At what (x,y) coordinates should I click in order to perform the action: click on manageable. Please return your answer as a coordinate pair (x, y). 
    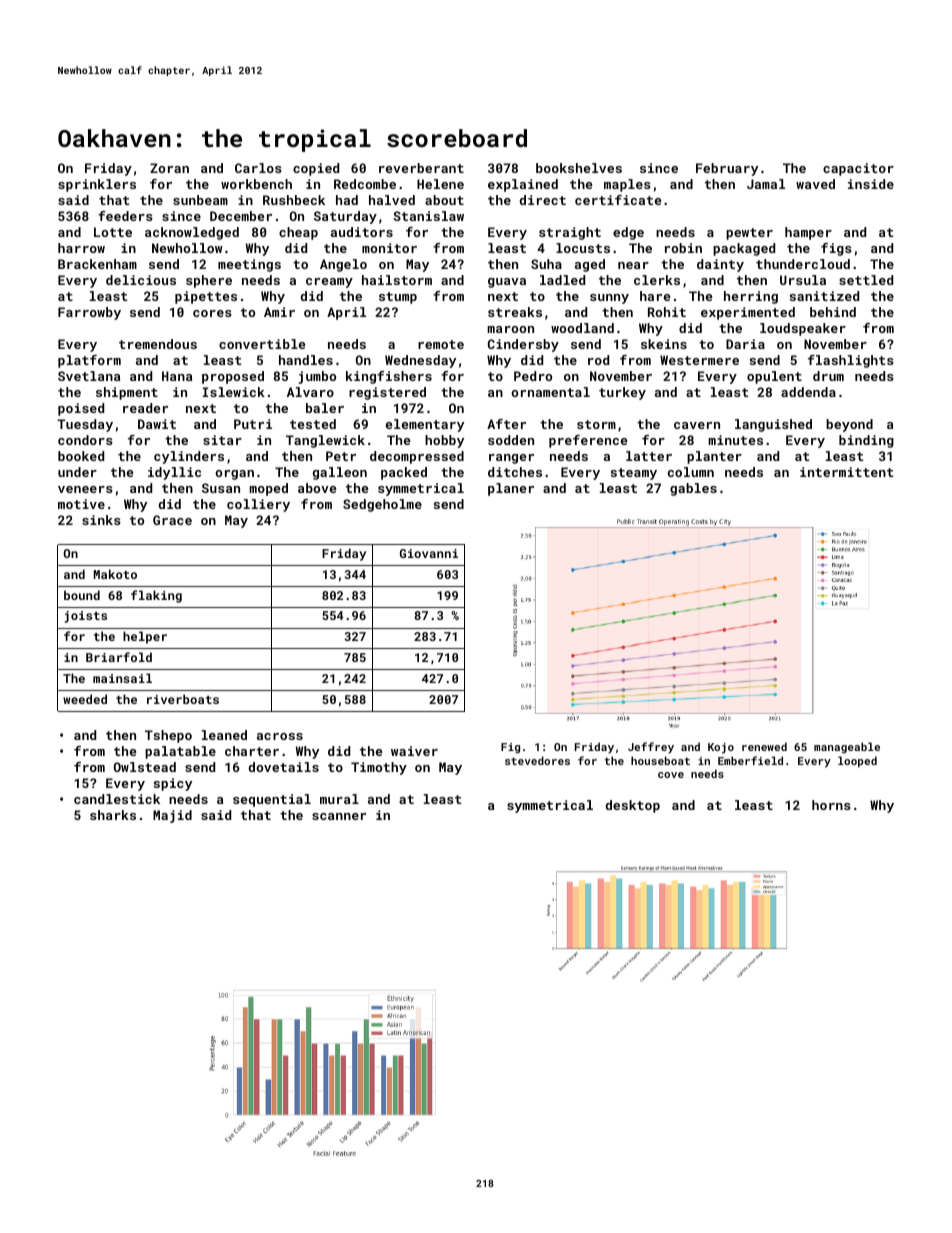
    Looking at the image, I should click on (847, 748).
